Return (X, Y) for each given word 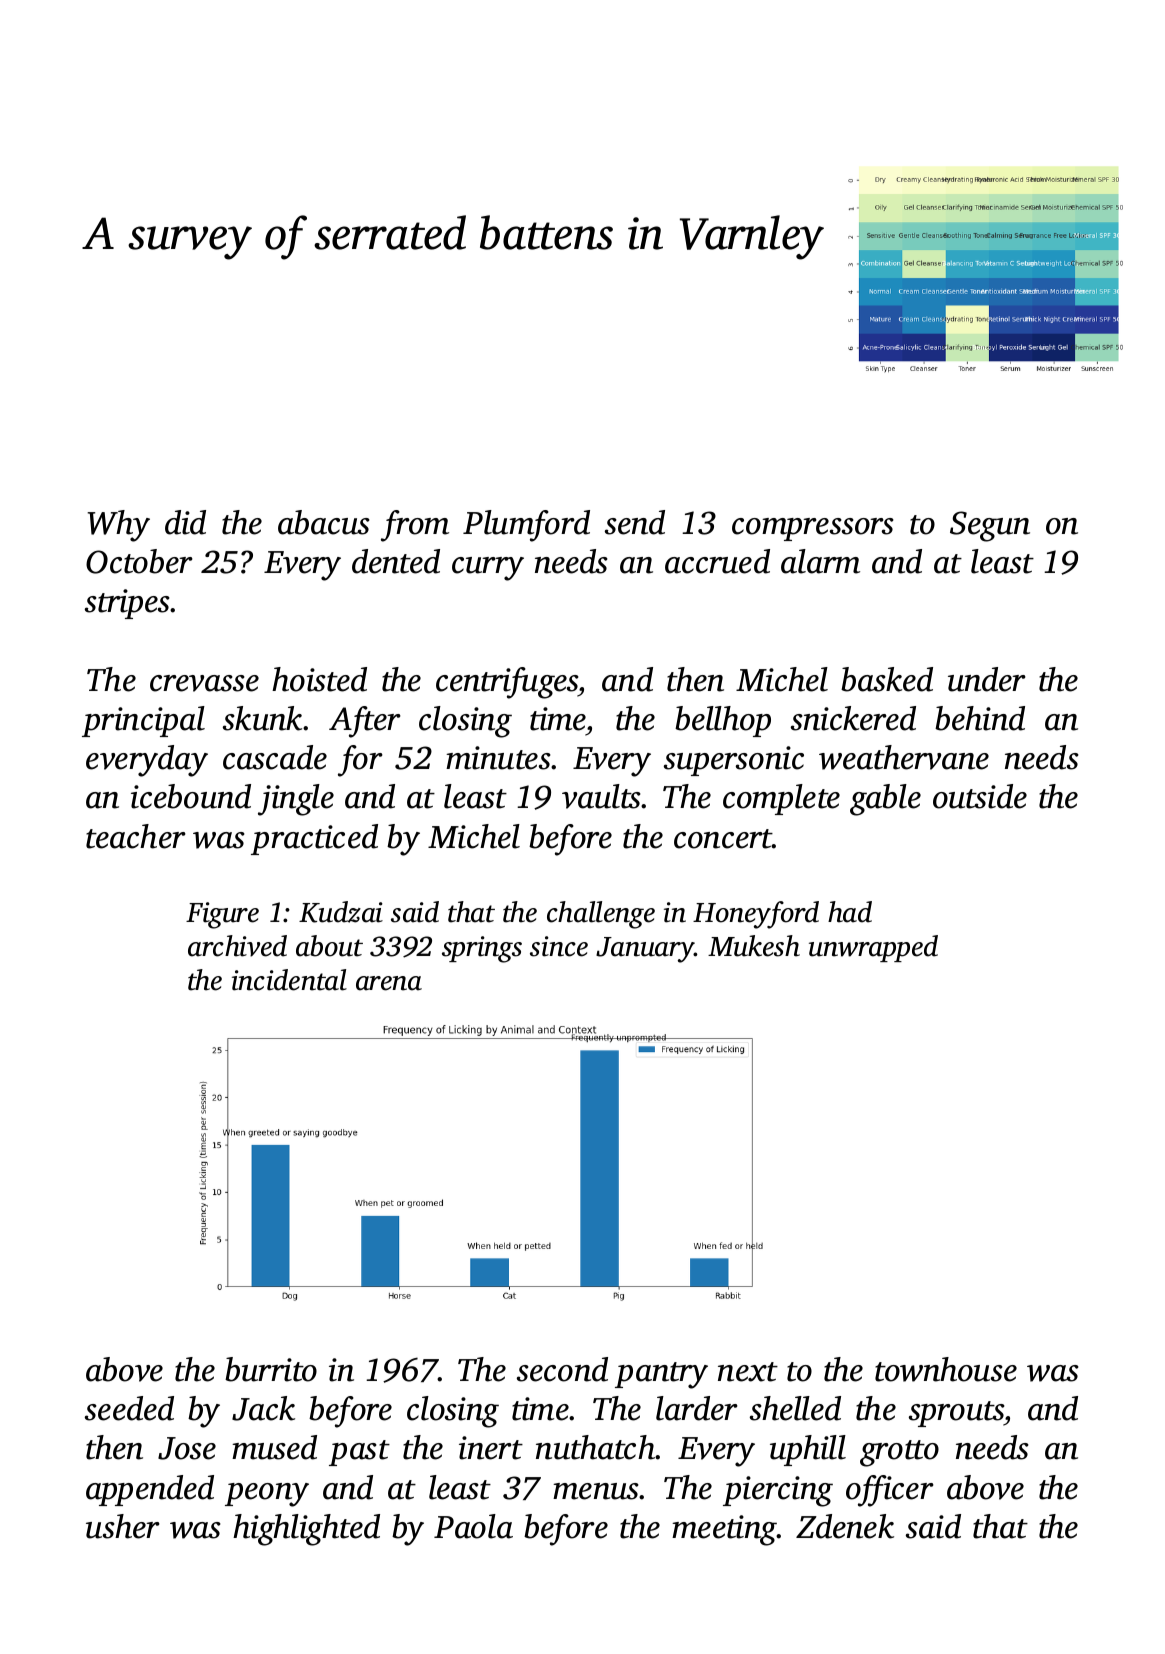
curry (488, 569)
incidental (289, 980)
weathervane (904, 757)
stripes (128, 604)
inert (491, 1448)
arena (389, 983)
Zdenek (845, 1526)
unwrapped (873, 948)
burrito (271, 1369)
